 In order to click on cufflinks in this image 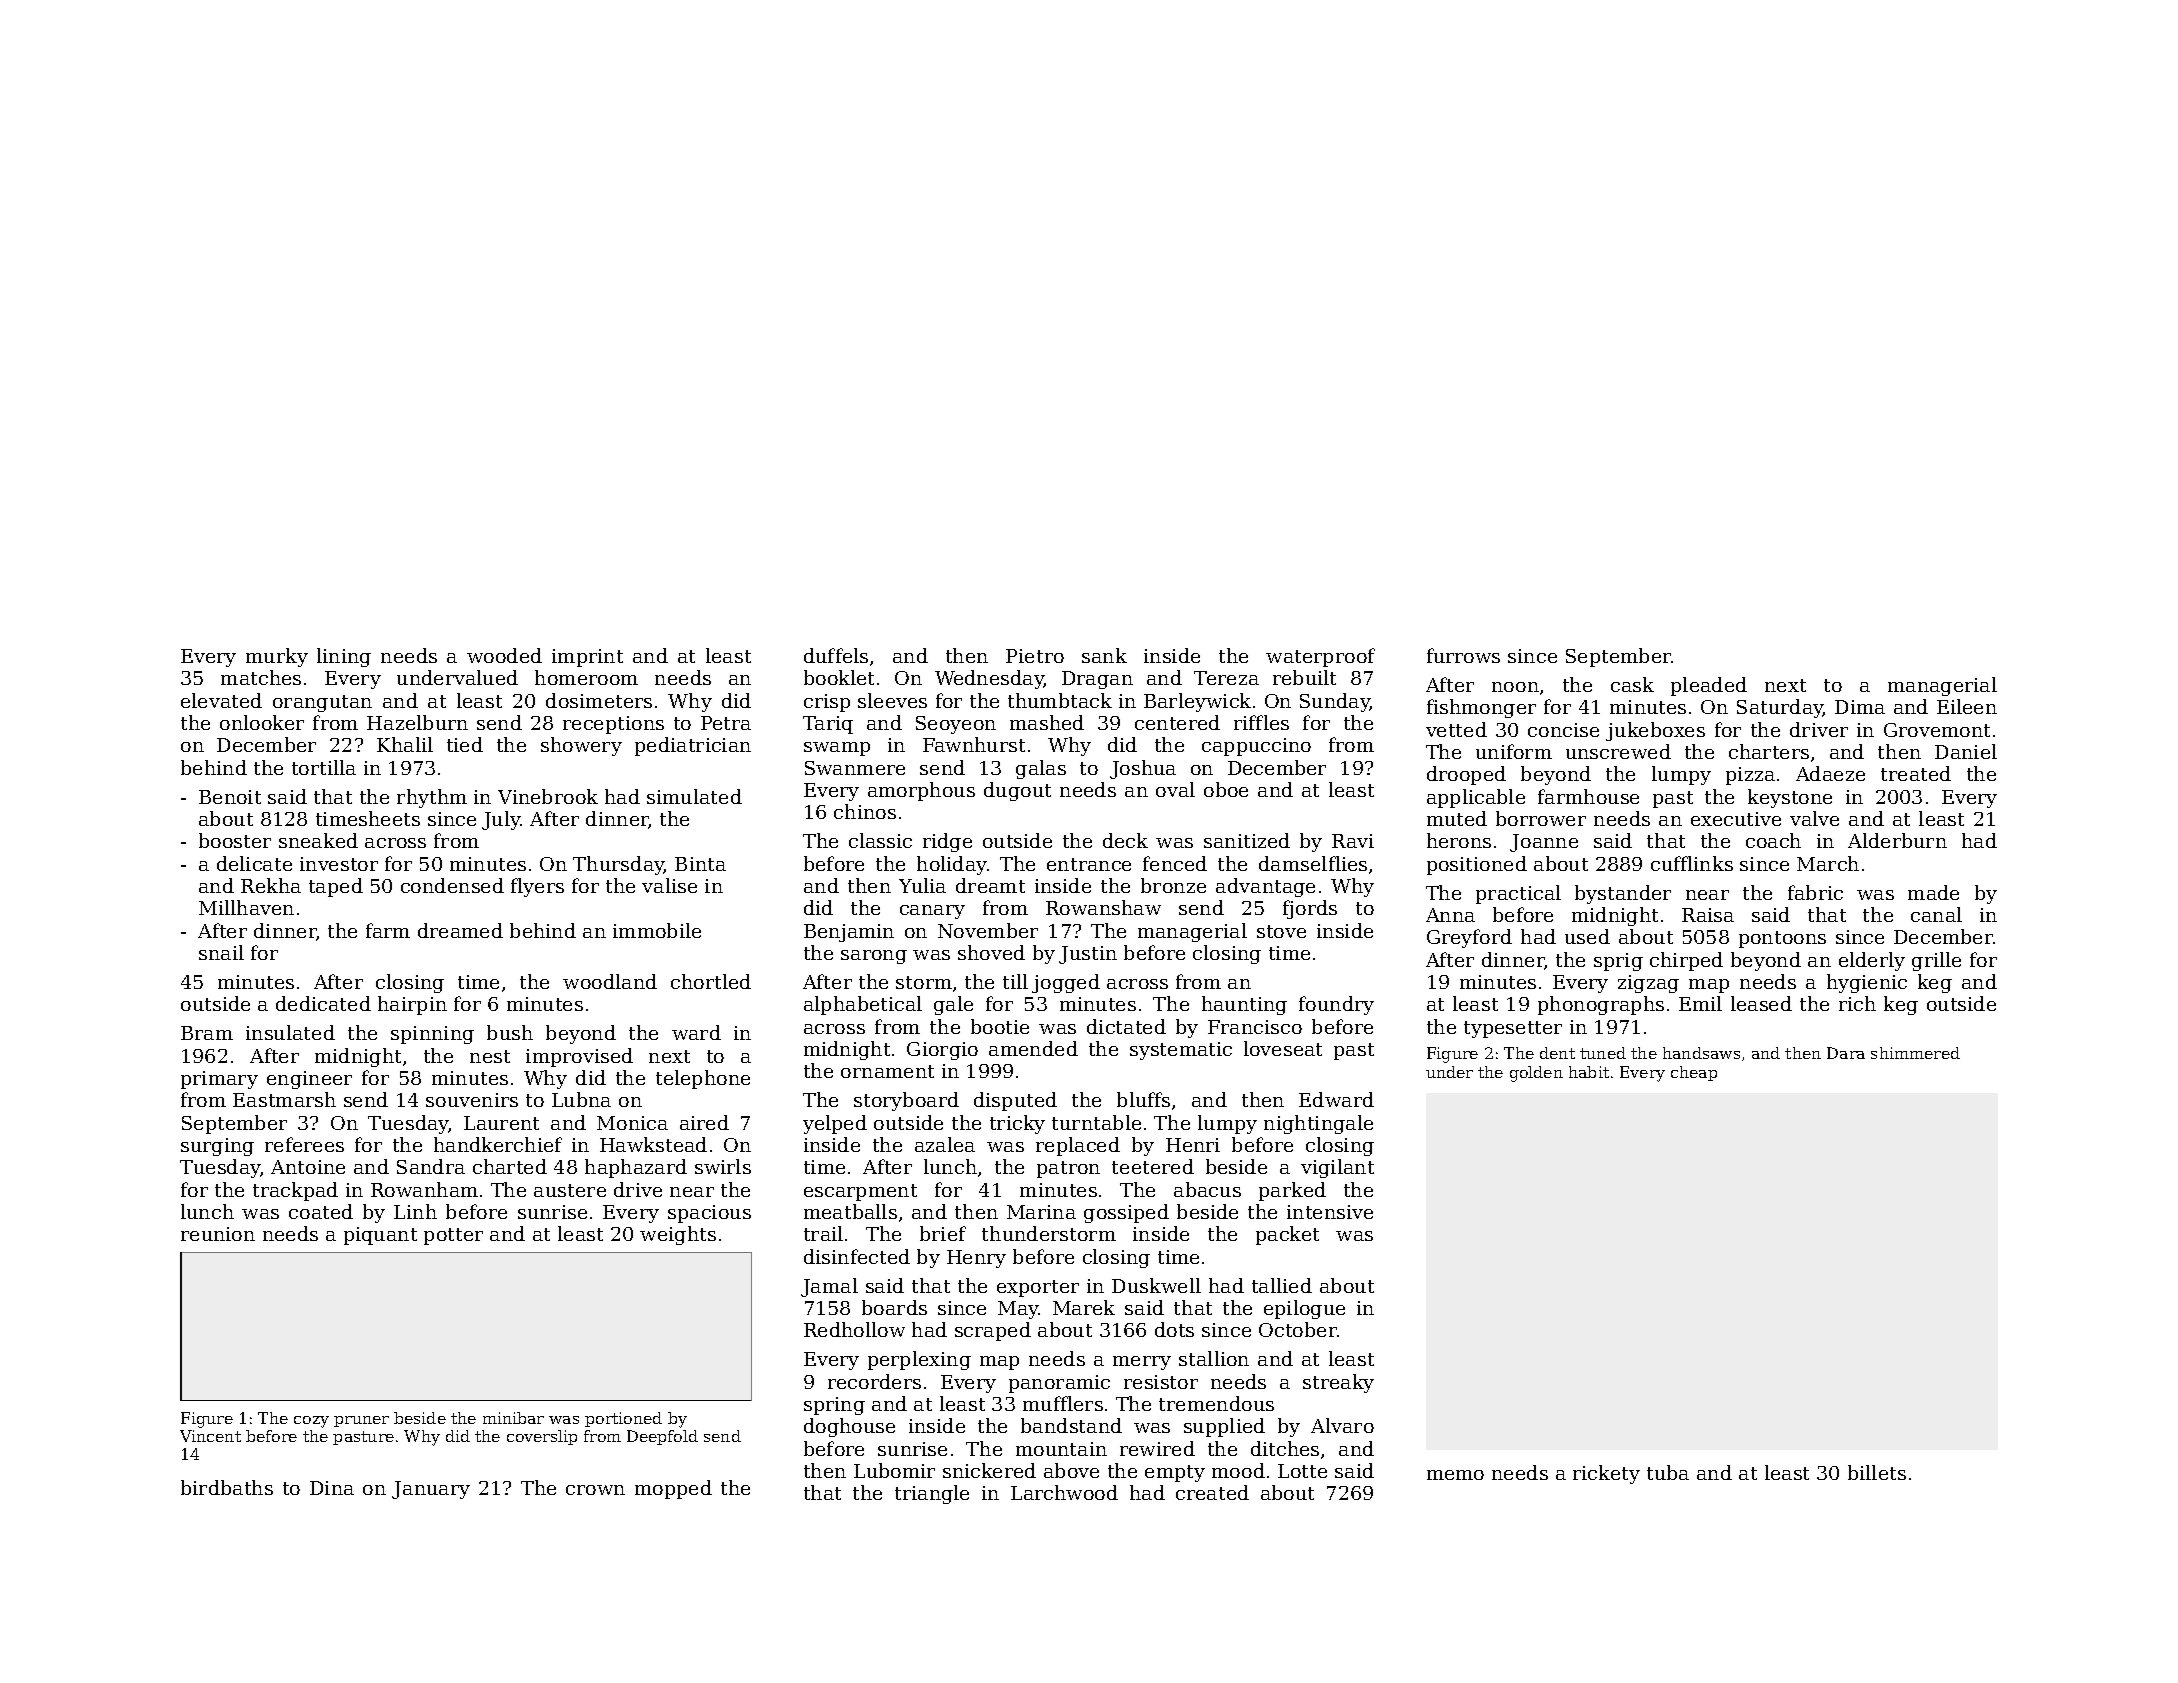, I will do `click(1692, 863)`.
